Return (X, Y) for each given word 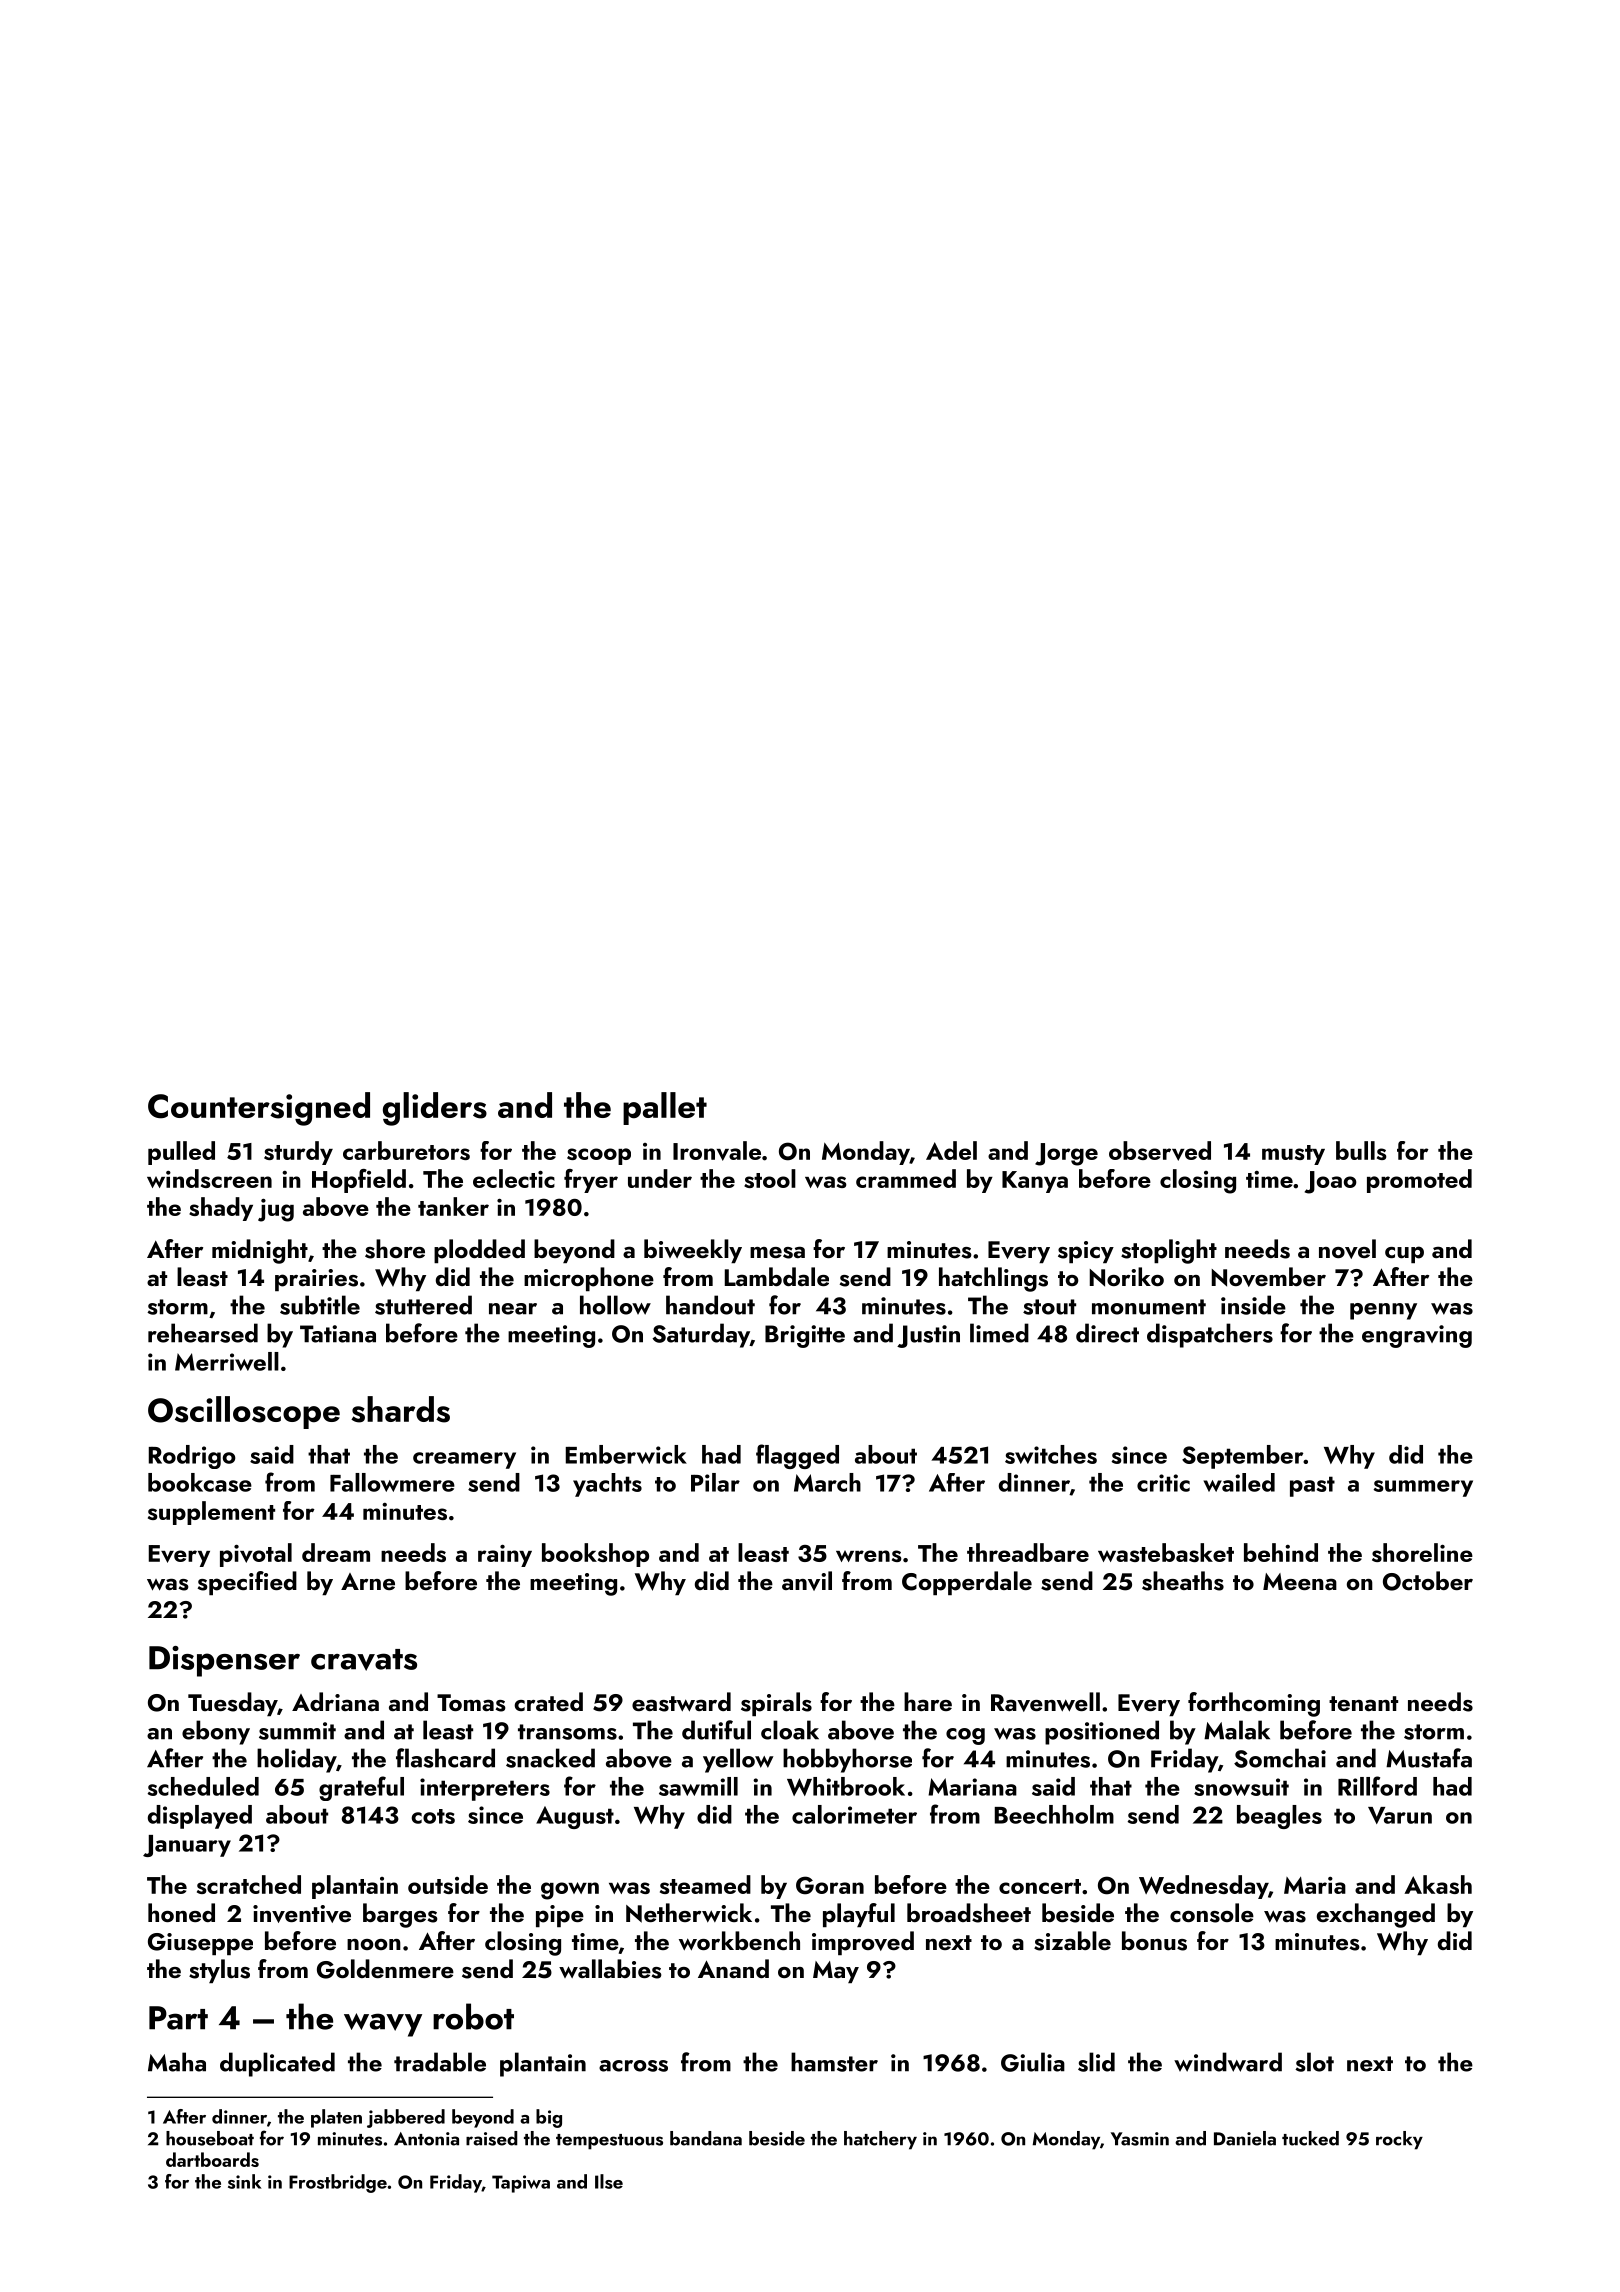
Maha (177, 2062)
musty (1293, 1155)
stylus (219, 1971)
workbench (739, 1940)
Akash (1438, 1884)
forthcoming (1254, 1704)
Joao (1331, 1182)
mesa (777, 1252)
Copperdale (967, 1583)
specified (247, 1583)
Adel (951, 1150)
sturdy (298, 1153)
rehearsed (203, 1333)
